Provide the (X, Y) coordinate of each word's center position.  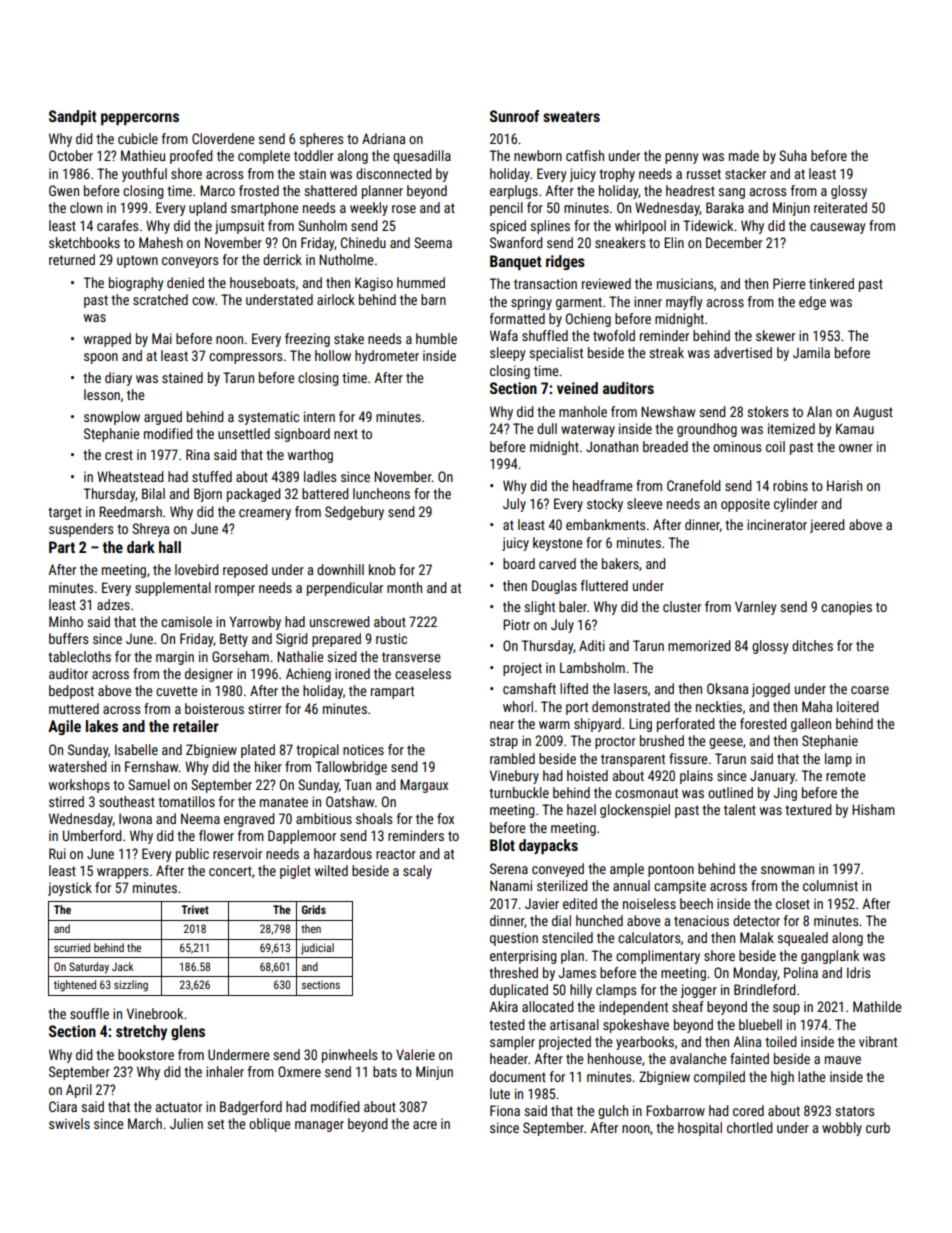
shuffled (545, 335)
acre (425, 1125)
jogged (771, 690)
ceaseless (423, 673)
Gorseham (240, 656)
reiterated (840, 207)
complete (264, 157)
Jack (123, 966)
